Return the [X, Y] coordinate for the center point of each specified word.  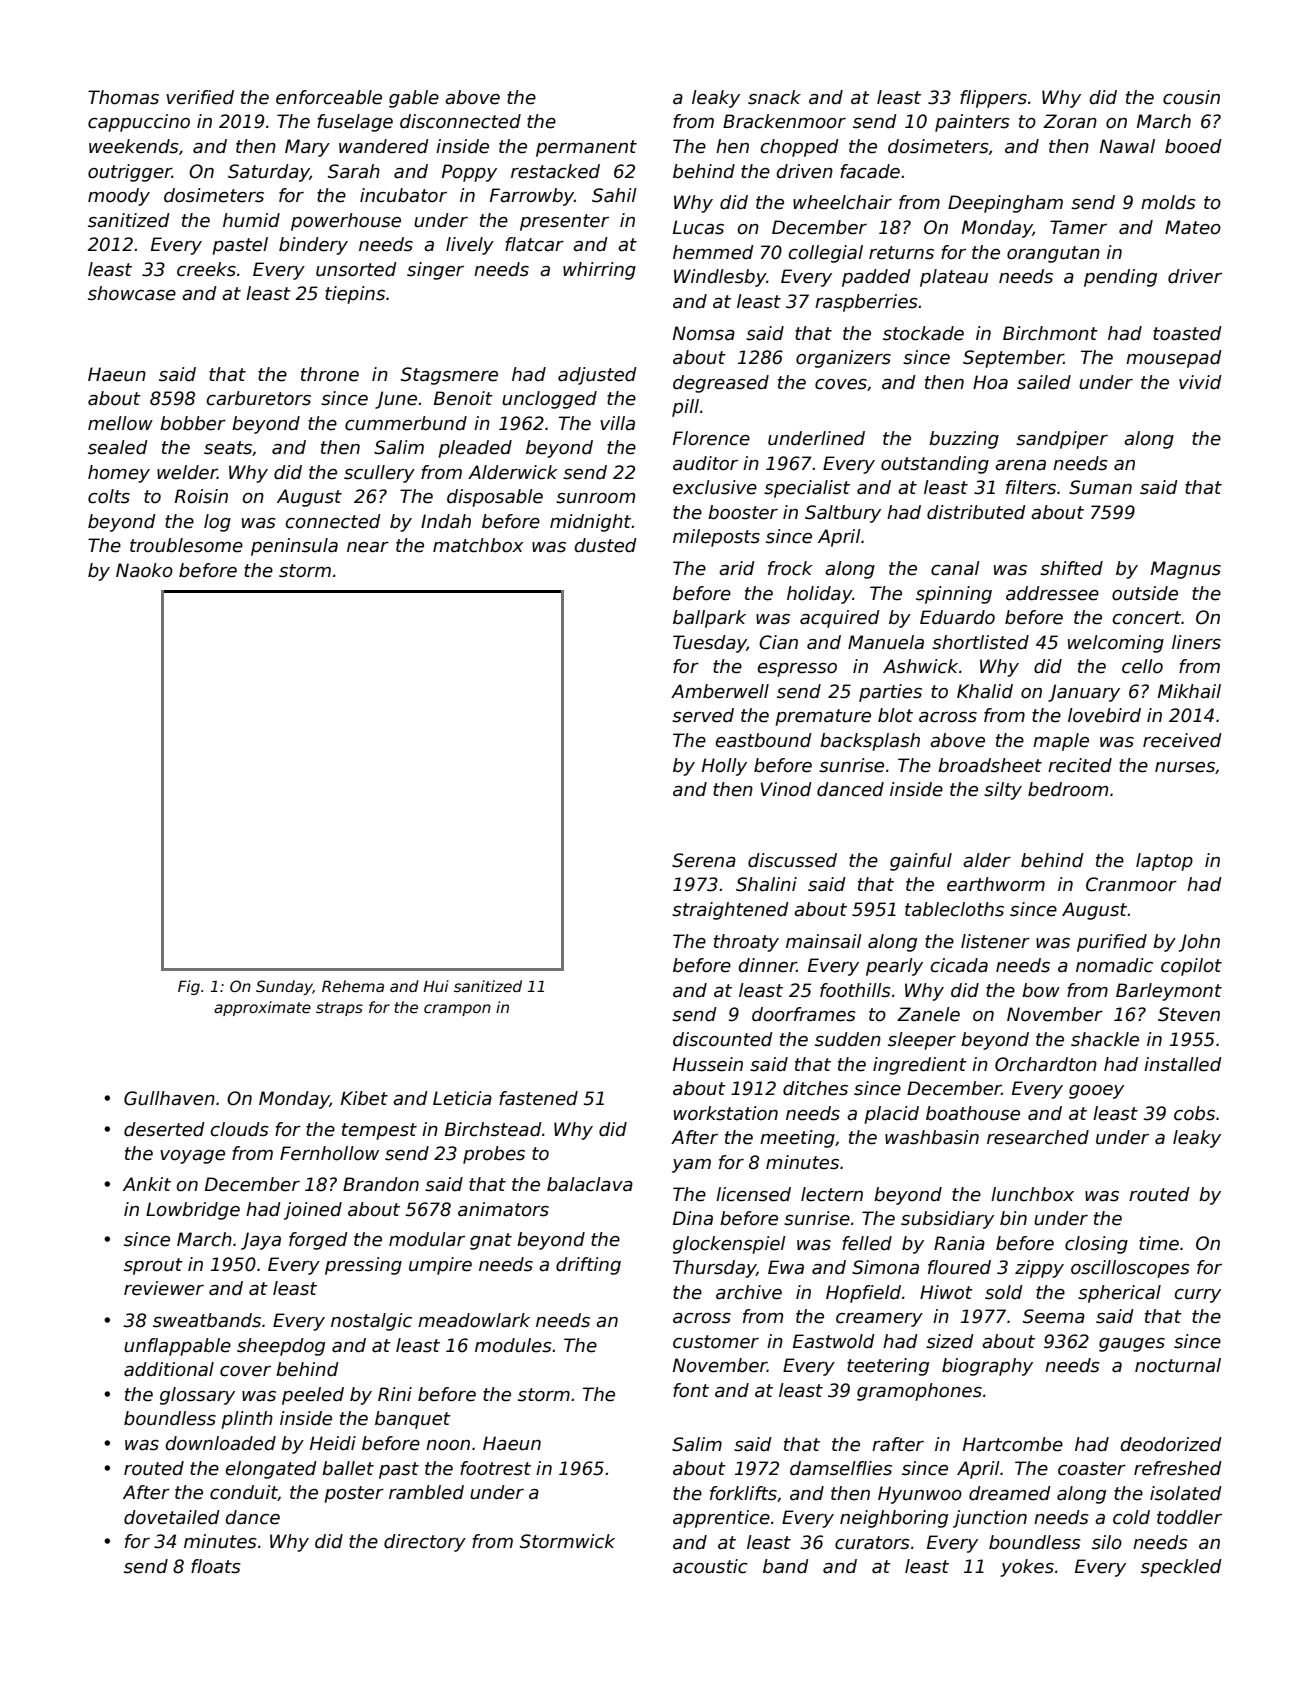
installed [1183, 1064]
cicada [959, 965]
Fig [189, 987]
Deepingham [1005, 204]
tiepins [355, 295]
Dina [693, 1218]
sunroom [595, 498]
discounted [723, 1039]
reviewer [164, 1288]
